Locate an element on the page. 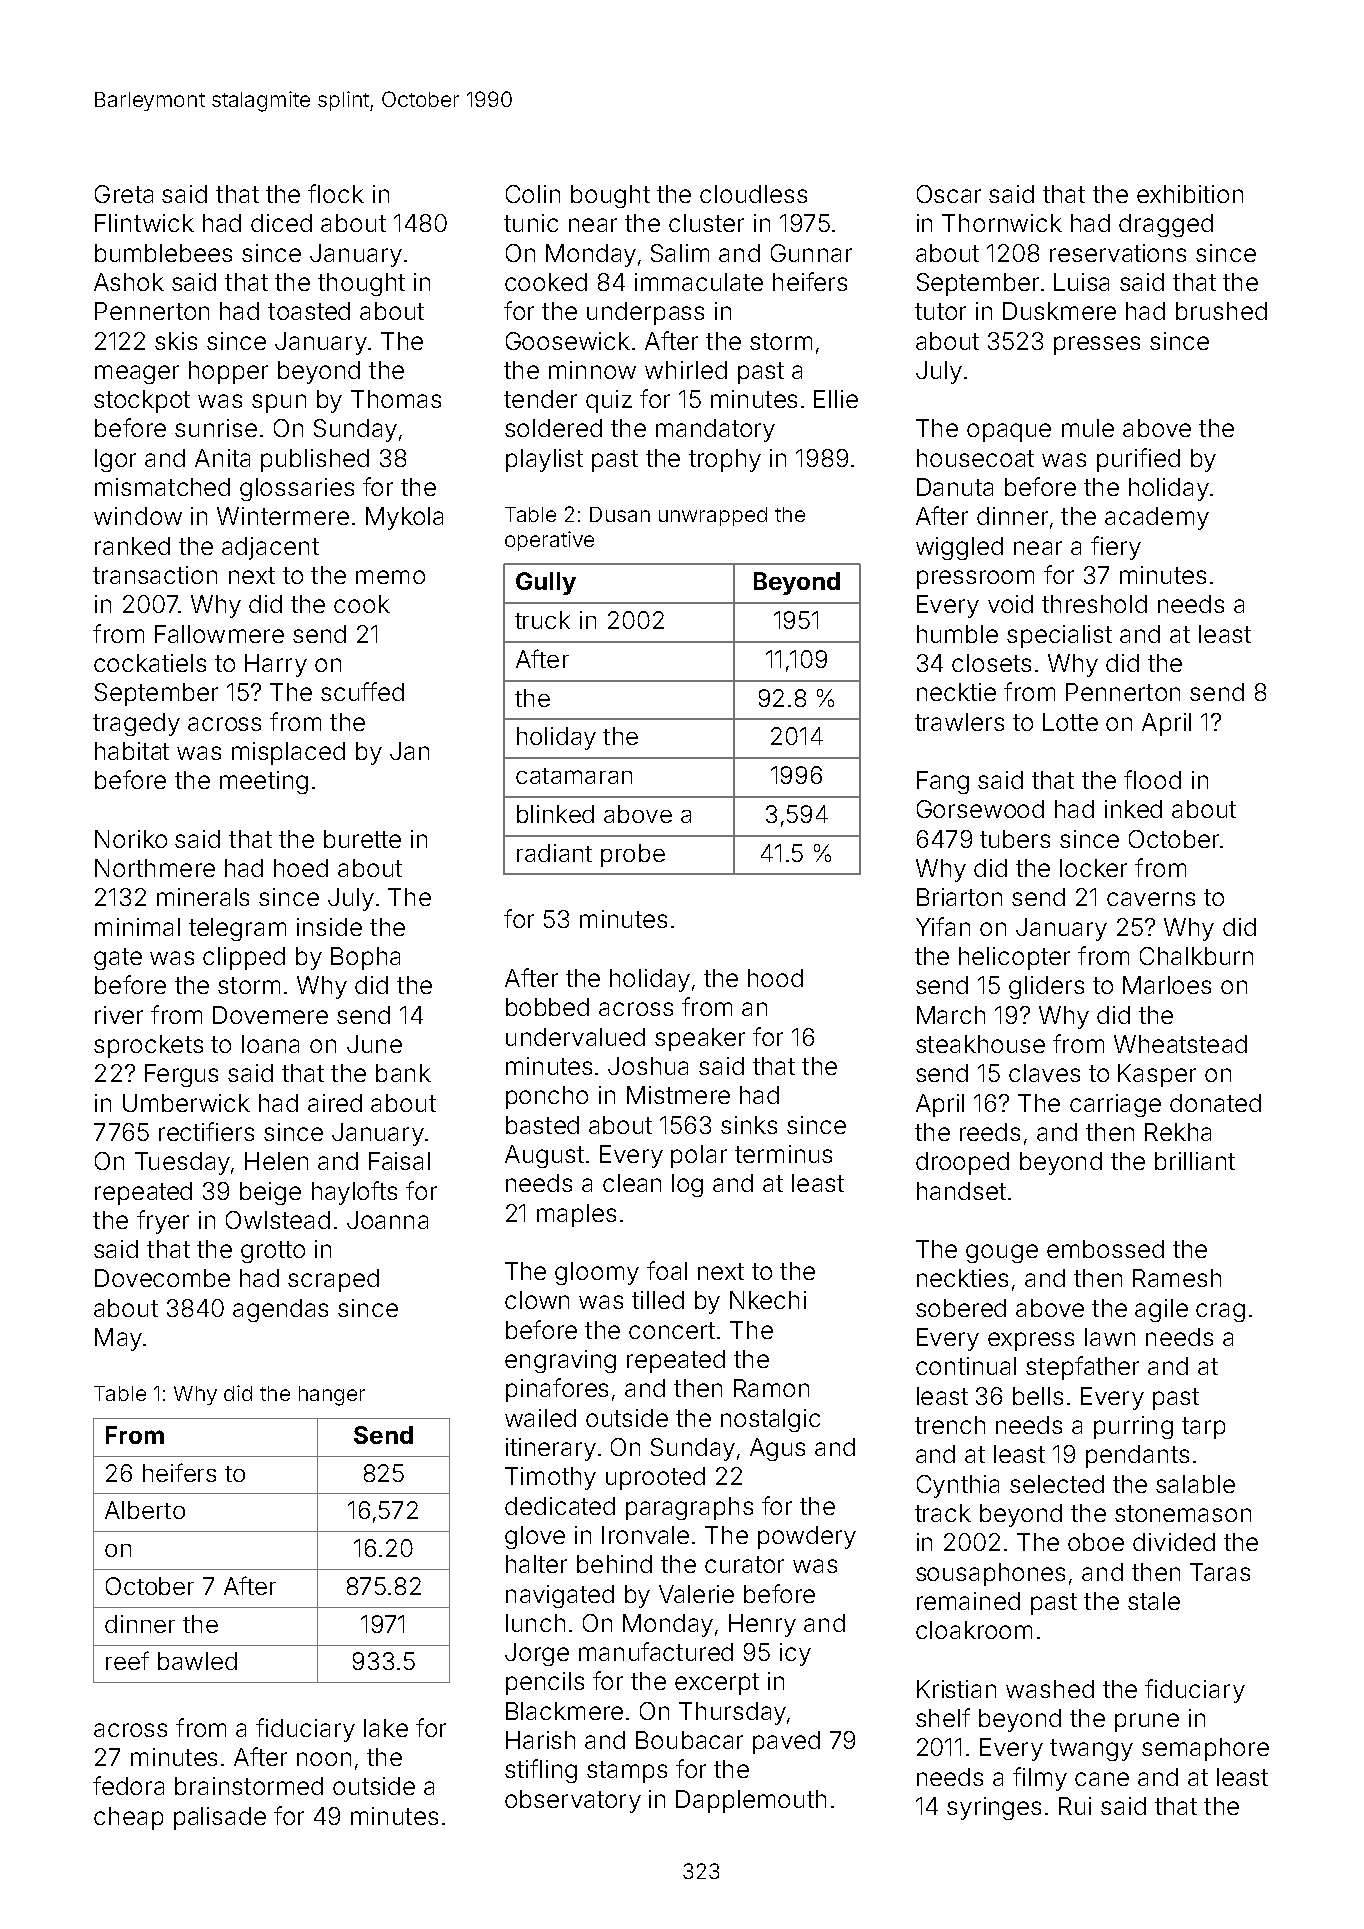 The width and height of the page is (1364, 1929). truck is located at coordinates (542, 620).
